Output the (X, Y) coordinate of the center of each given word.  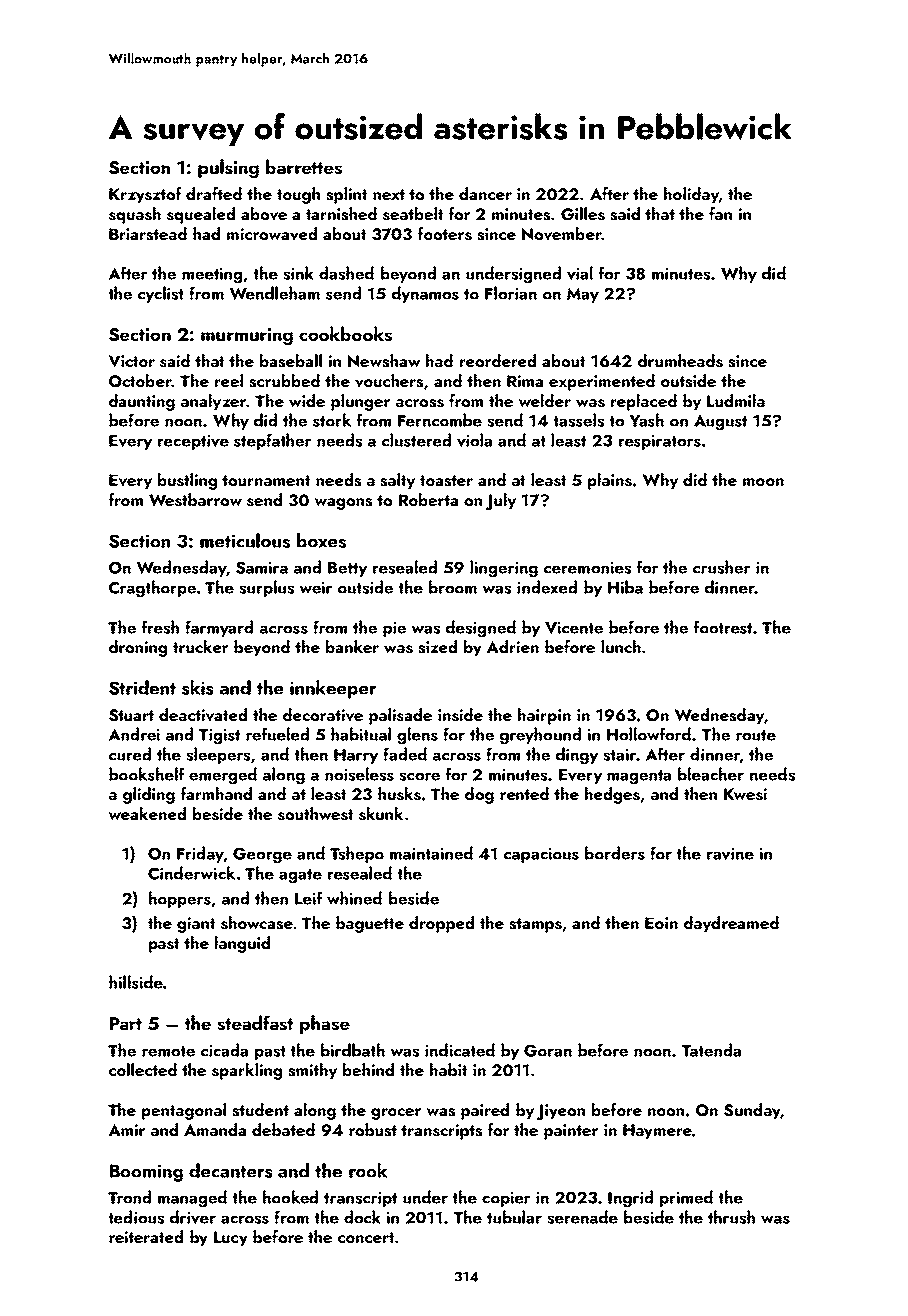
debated (283, 1129)
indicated (460, 1050)
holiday (691, 195)
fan (720, 213)
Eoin (661, 923)
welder (545, 400)
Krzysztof (145, 195)
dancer (485, 193)
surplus (266, 588)
